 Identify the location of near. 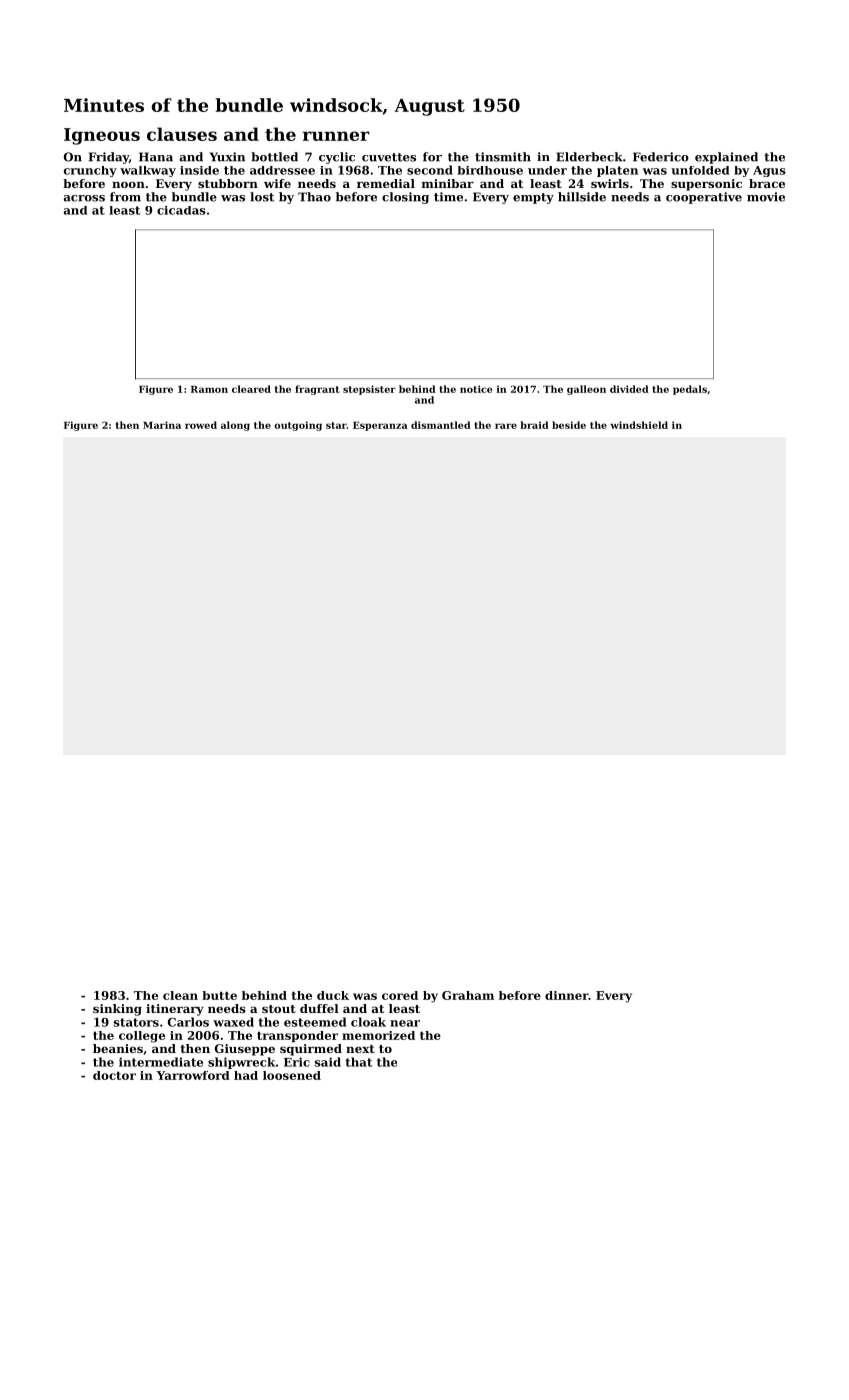
(405, 1023).
